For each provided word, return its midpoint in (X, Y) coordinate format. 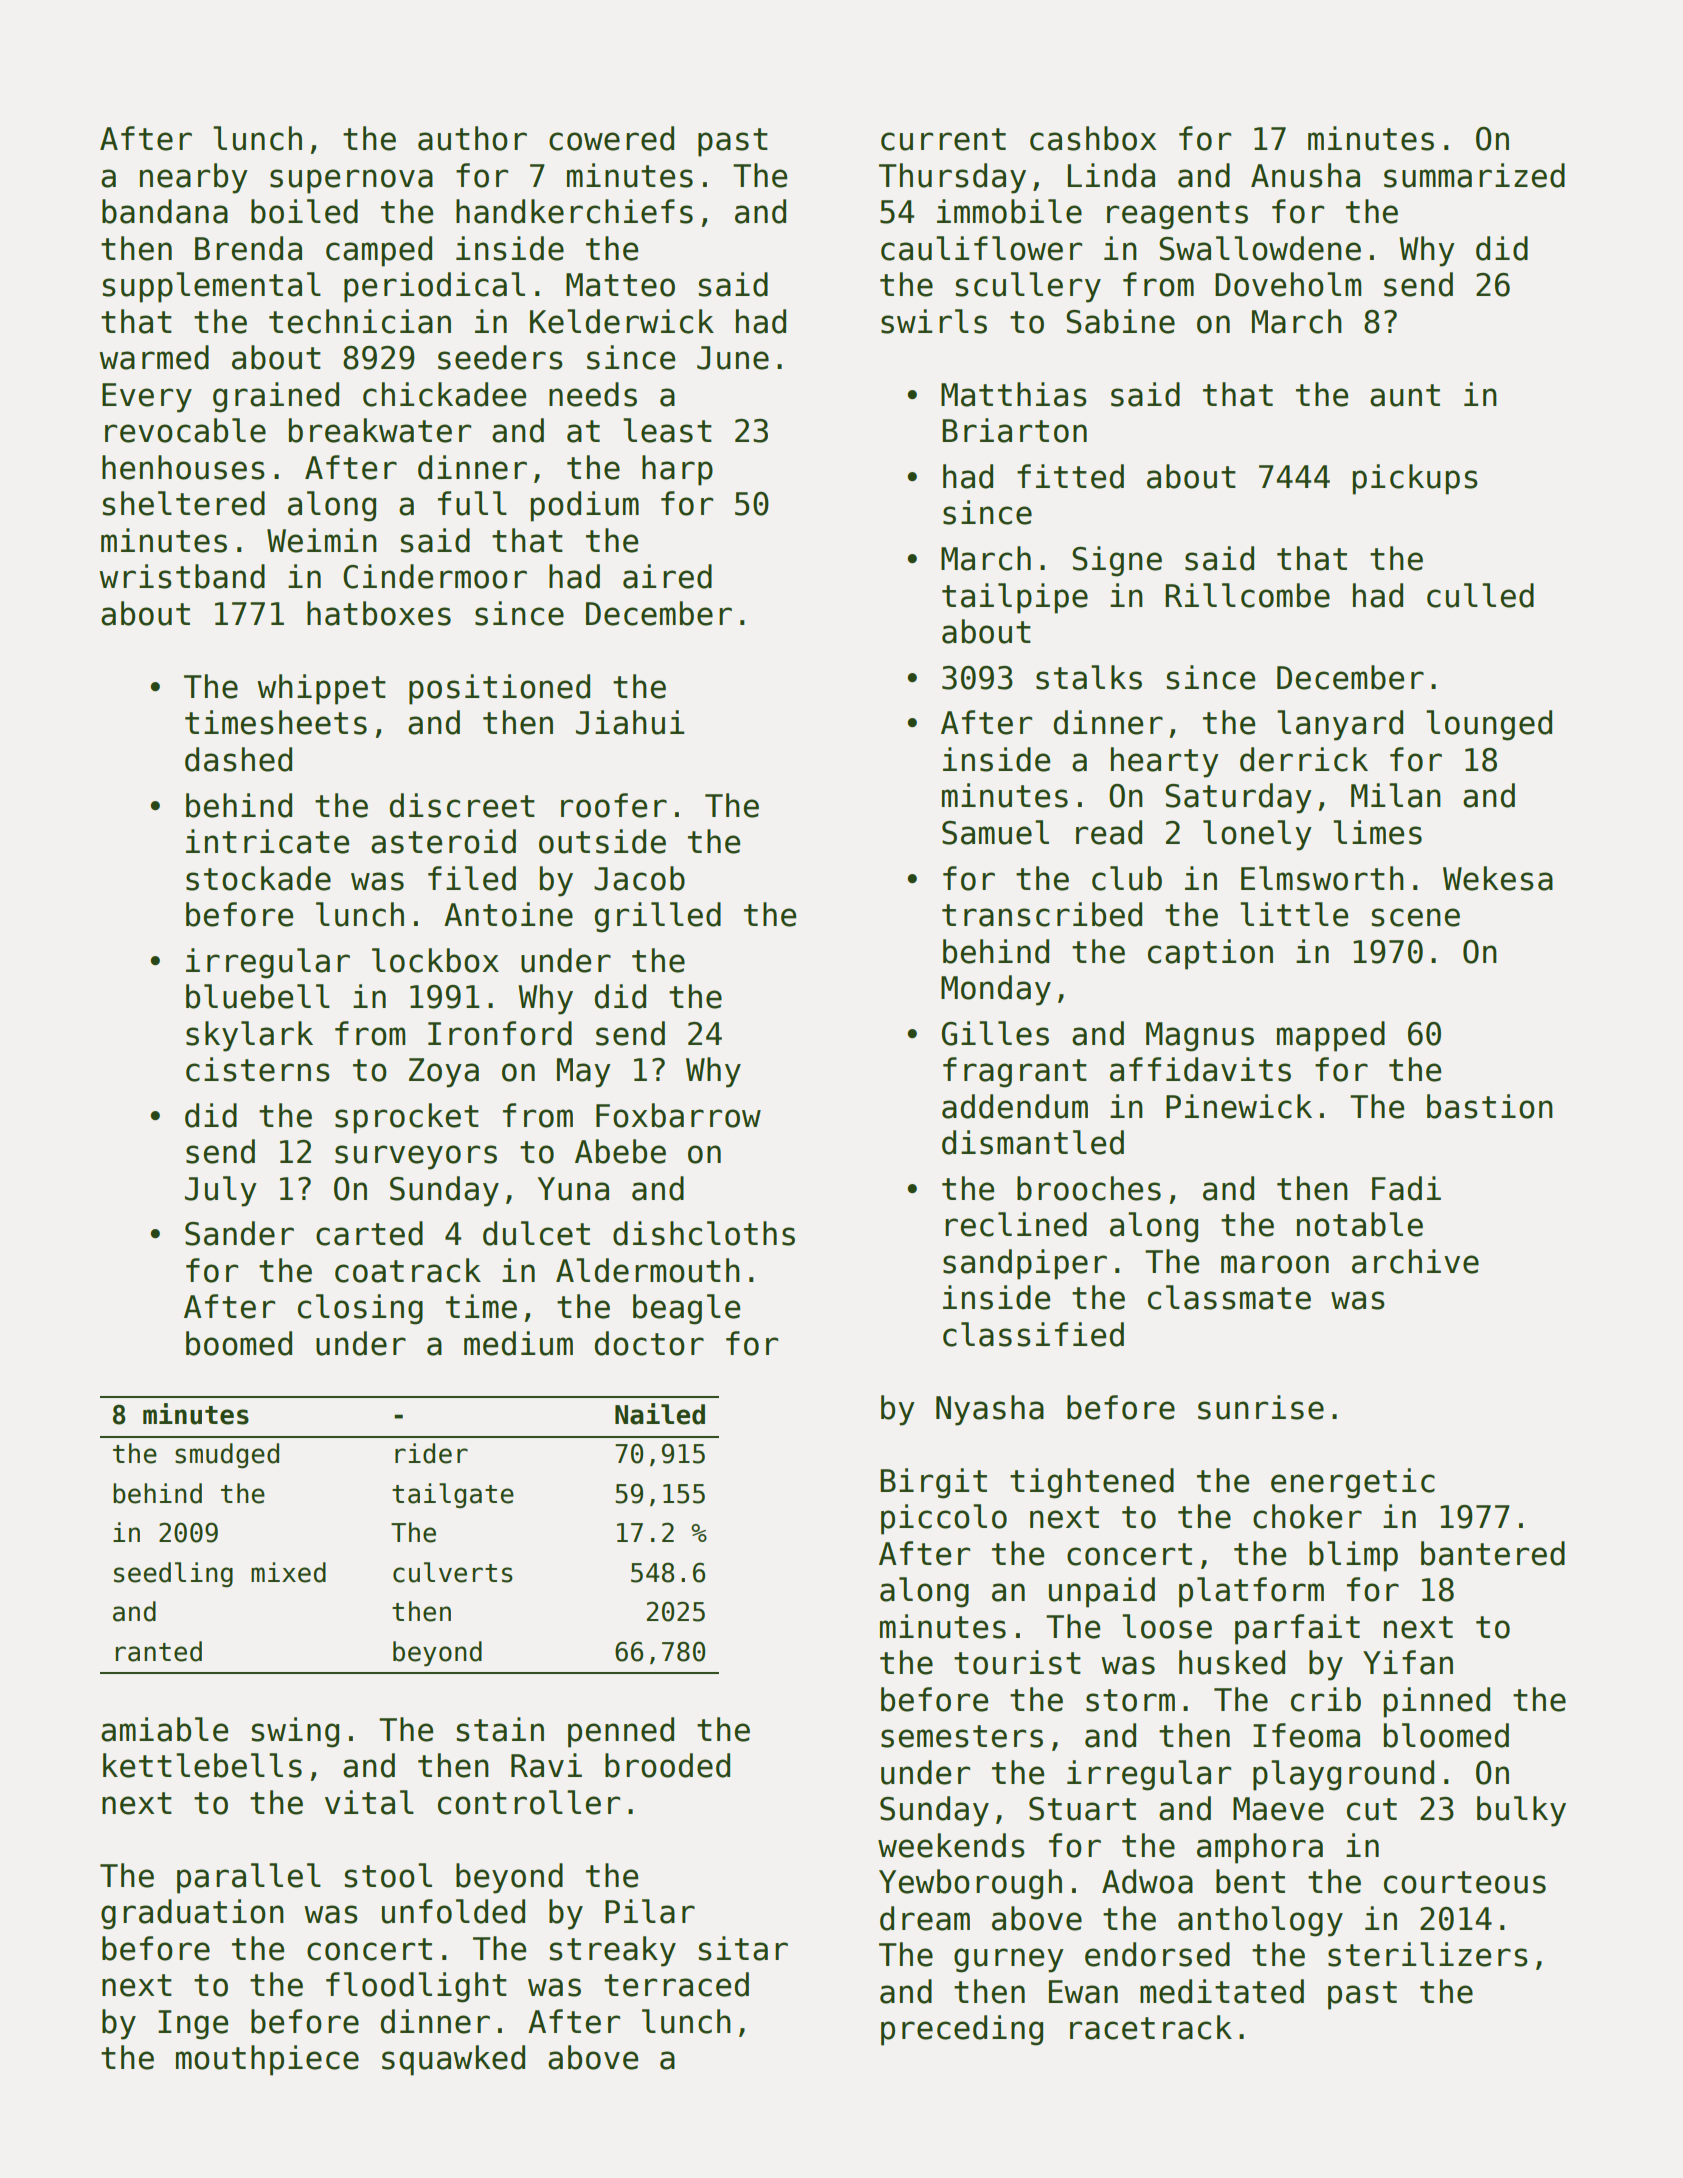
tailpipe (1015, 598)
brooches (1089, 1188)
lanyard (1340, 725)
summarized (1474, 175)
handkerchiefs (574, 211)
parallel (249, 1878)
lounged (1489, 725)
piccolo (944, 1519)
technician (360, 321)
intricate (267, 841)
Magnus (1200, 1037)
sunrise (1261, 1407)
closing (360, 1309)
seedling (173, 1574)
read (1109, 832)
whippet (321, 689)
